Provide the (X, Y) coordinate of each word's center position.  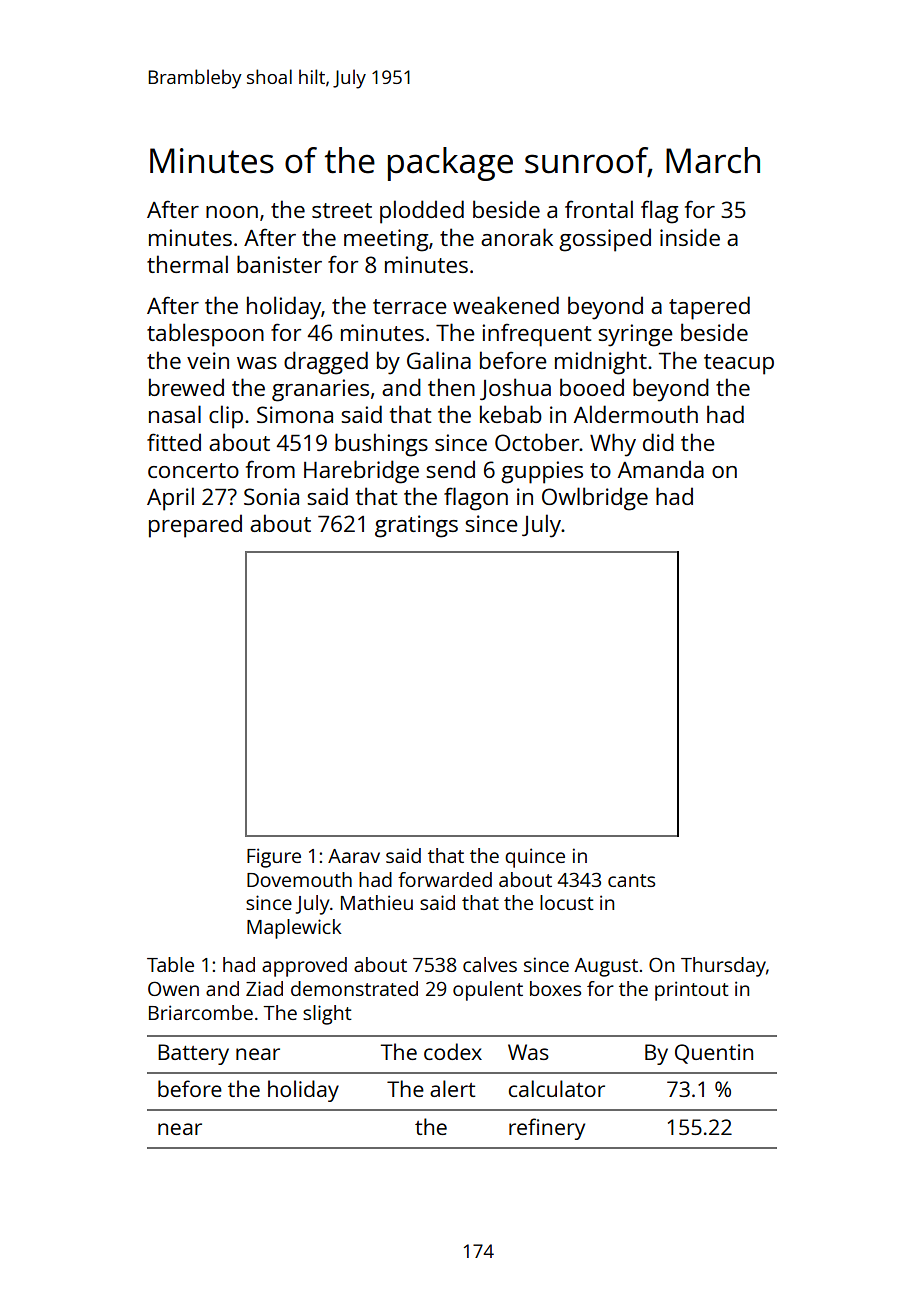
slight (327, 1015)
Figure (274, 858)
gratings (416, 526)
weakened (506, 305)
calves (490, 964)
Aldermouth (636, 414)
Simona (295, 414)
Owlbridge (595, 499)
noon (232, 212)
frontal (599, 209)
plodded (422, 212)
